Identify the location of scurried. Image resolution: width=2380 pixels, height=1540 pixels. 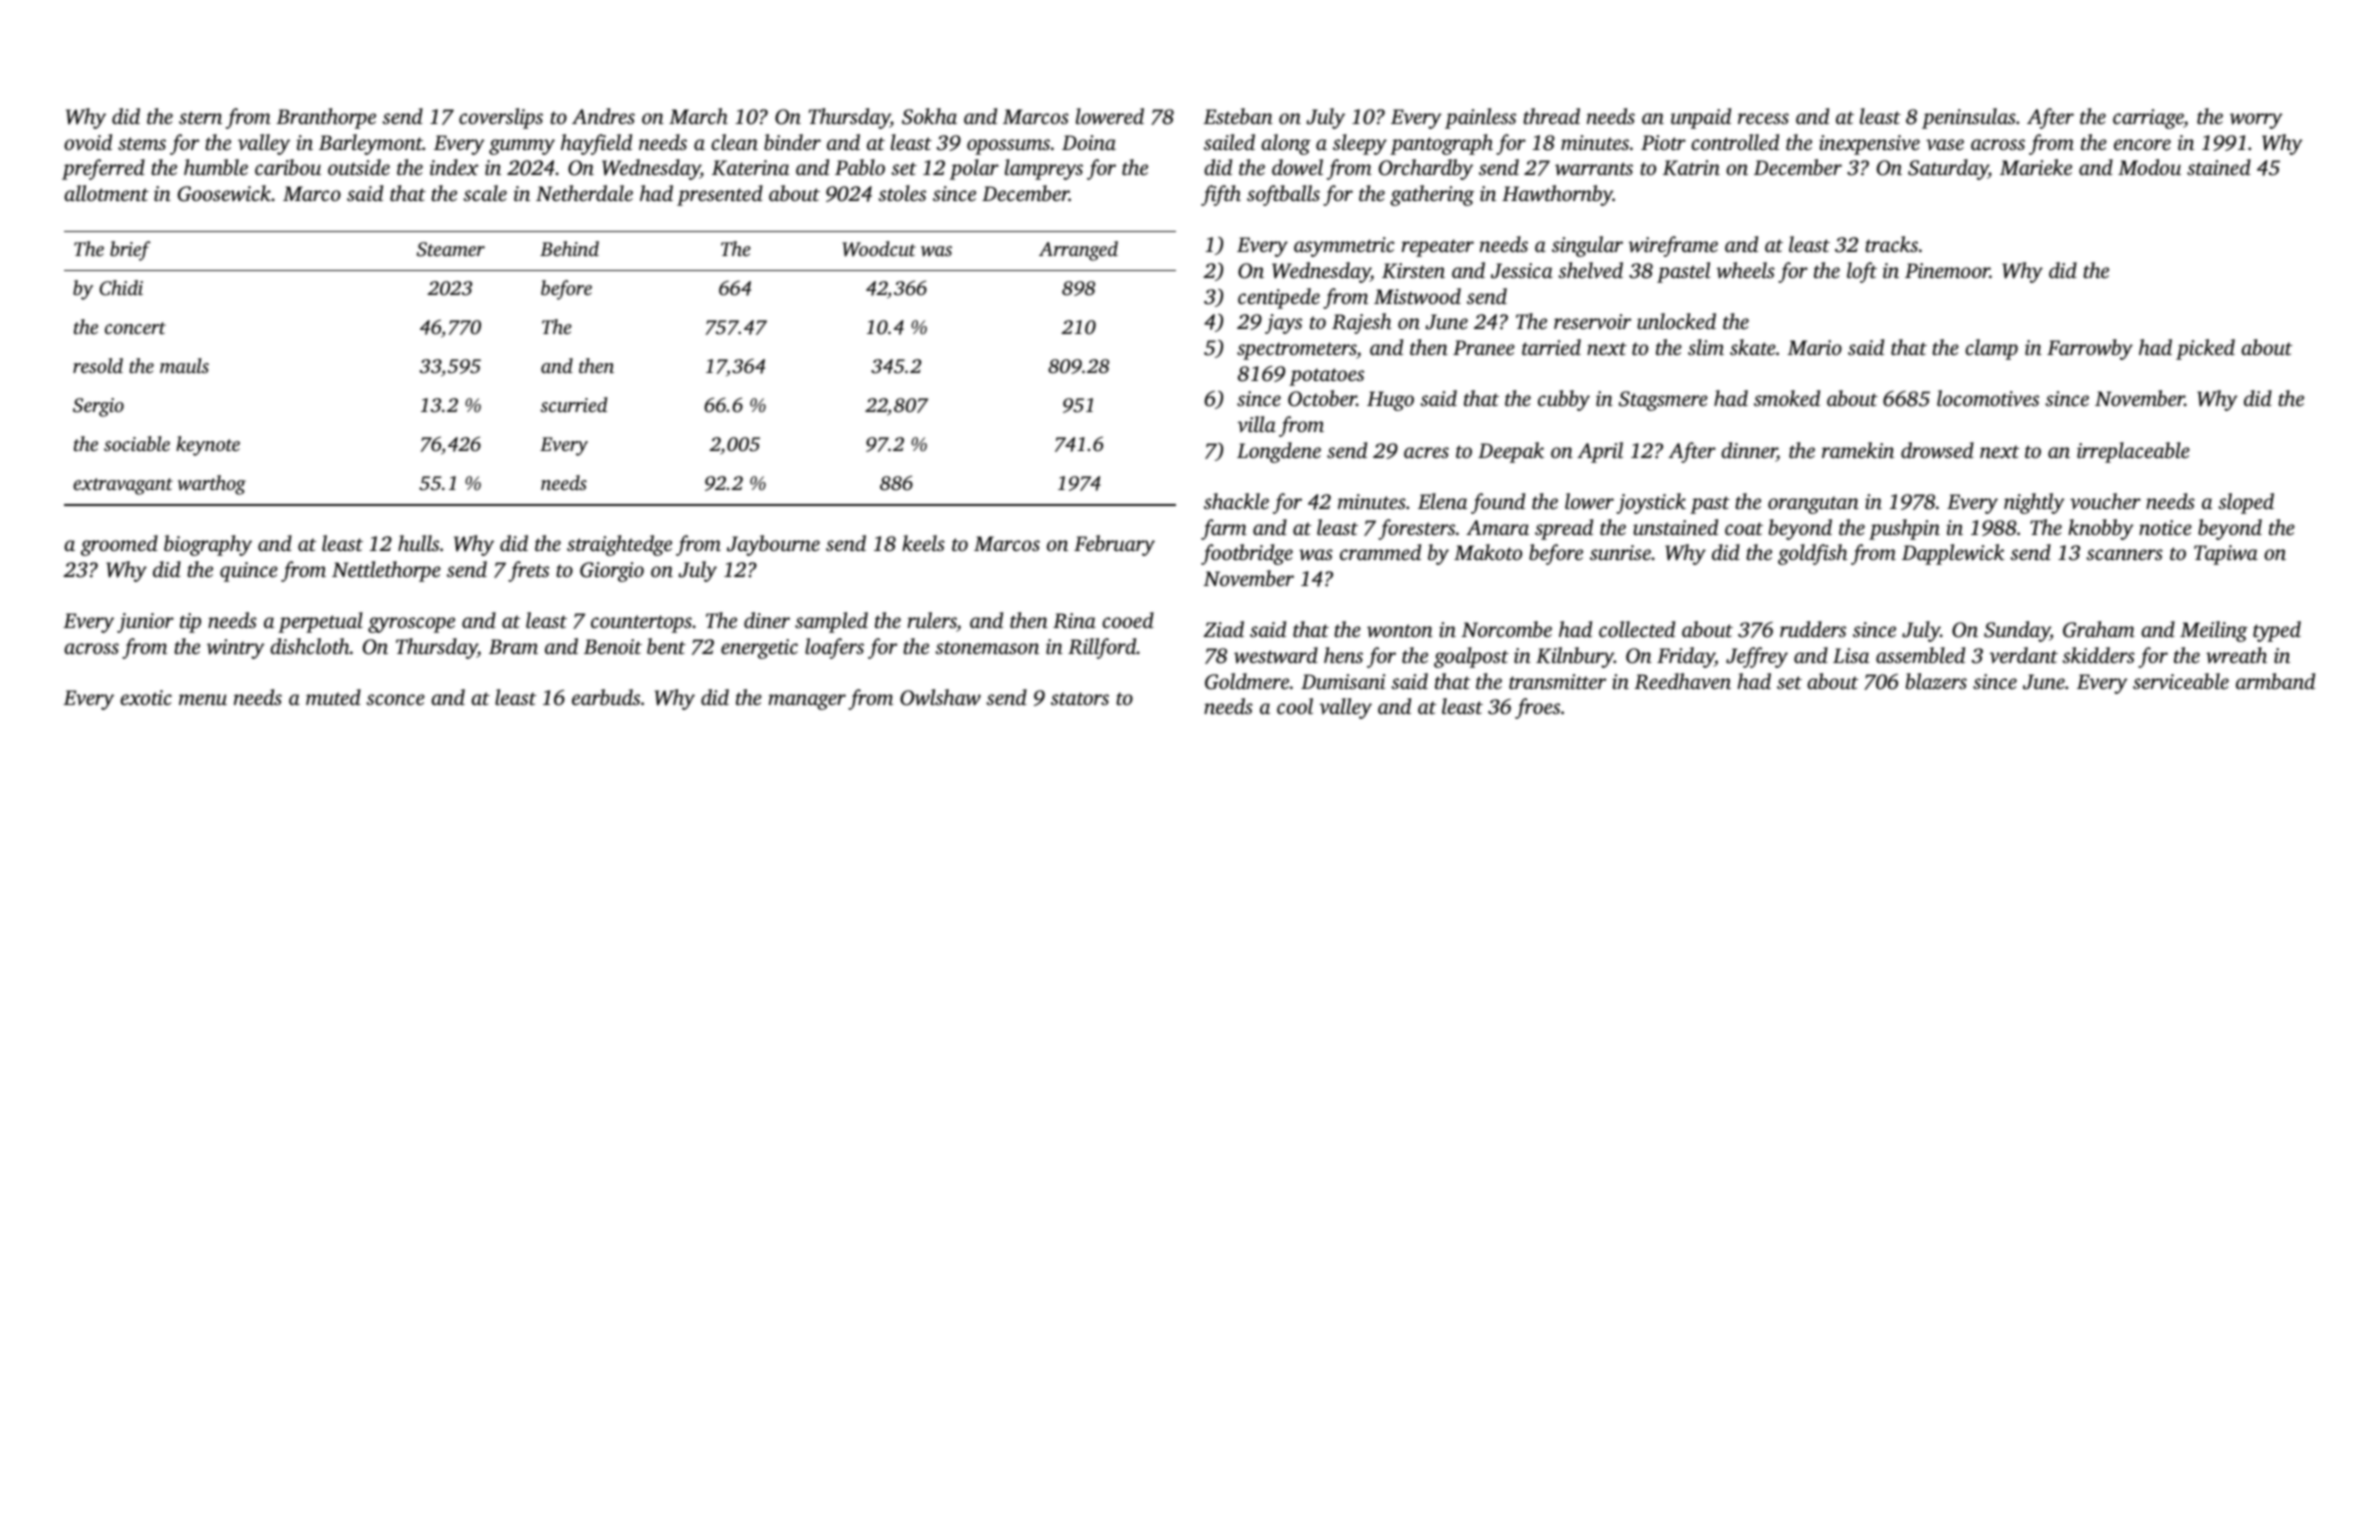
(574, 404).
